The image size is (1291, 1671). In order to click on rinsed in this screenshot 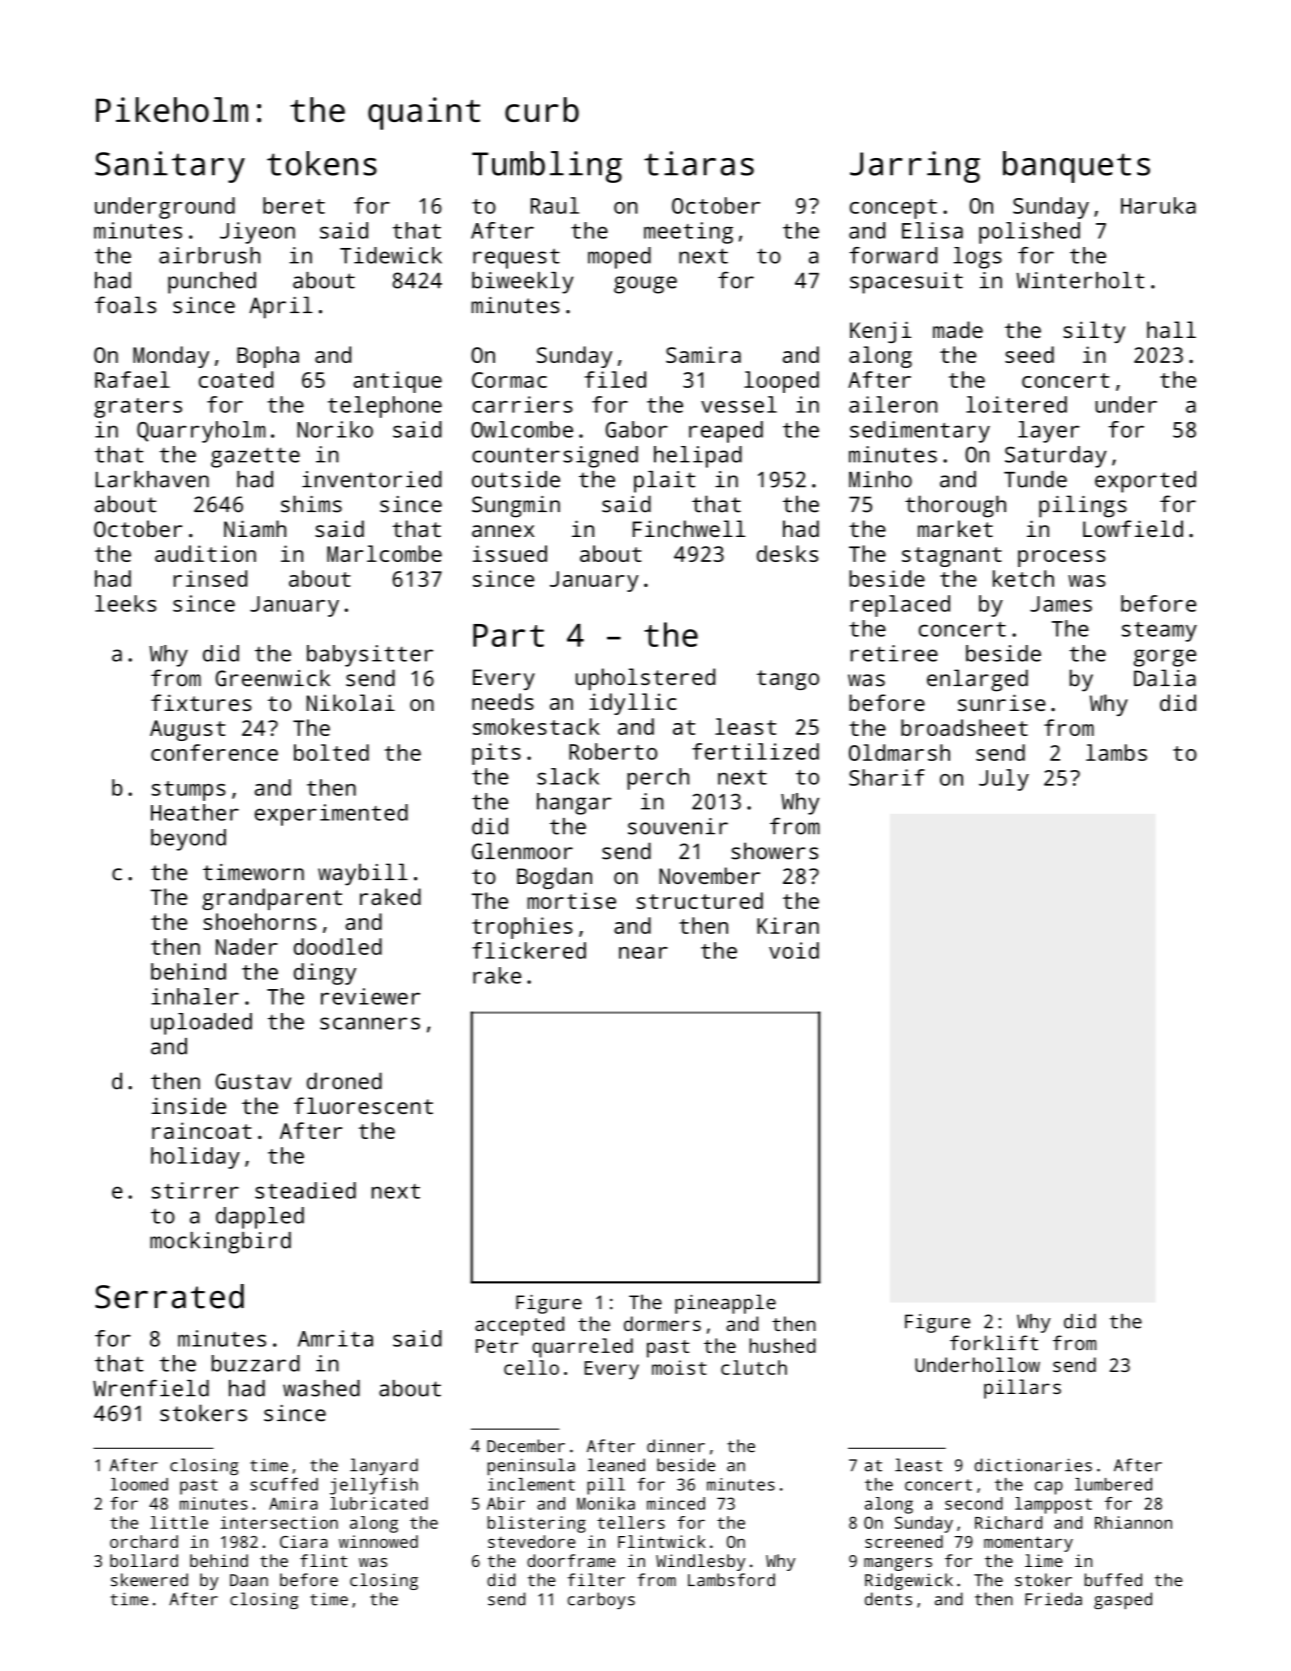, I will do `click(210, 578)`.
